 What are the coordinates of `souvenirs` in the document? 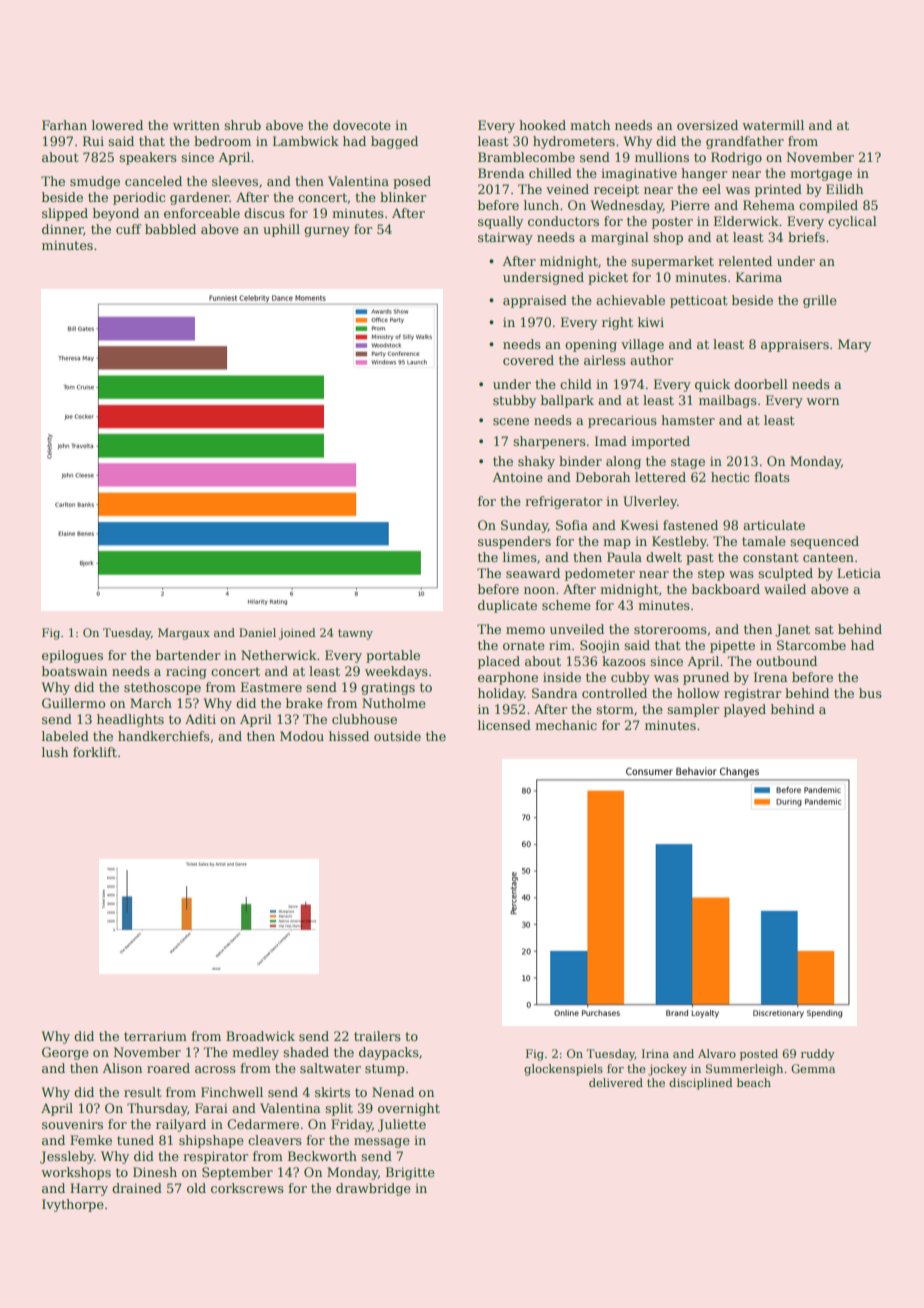 It's located at (72, 1124).
